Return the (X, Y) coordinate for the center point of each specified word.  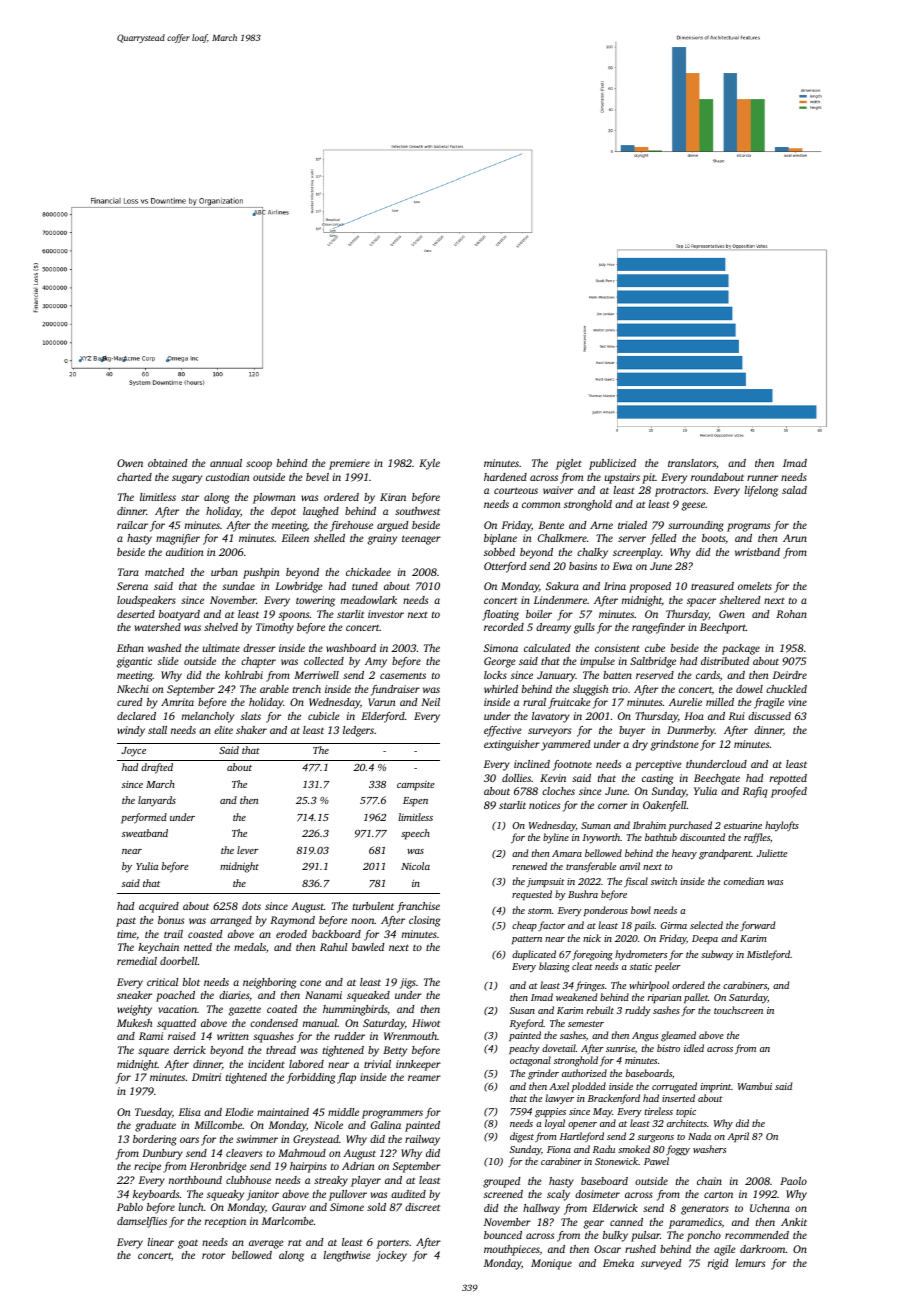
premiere (349, 464)
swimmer (257, 1139)
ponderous (606, 911)
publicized (612, 464)
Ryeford (527, 1024)
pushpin (261, 573)
